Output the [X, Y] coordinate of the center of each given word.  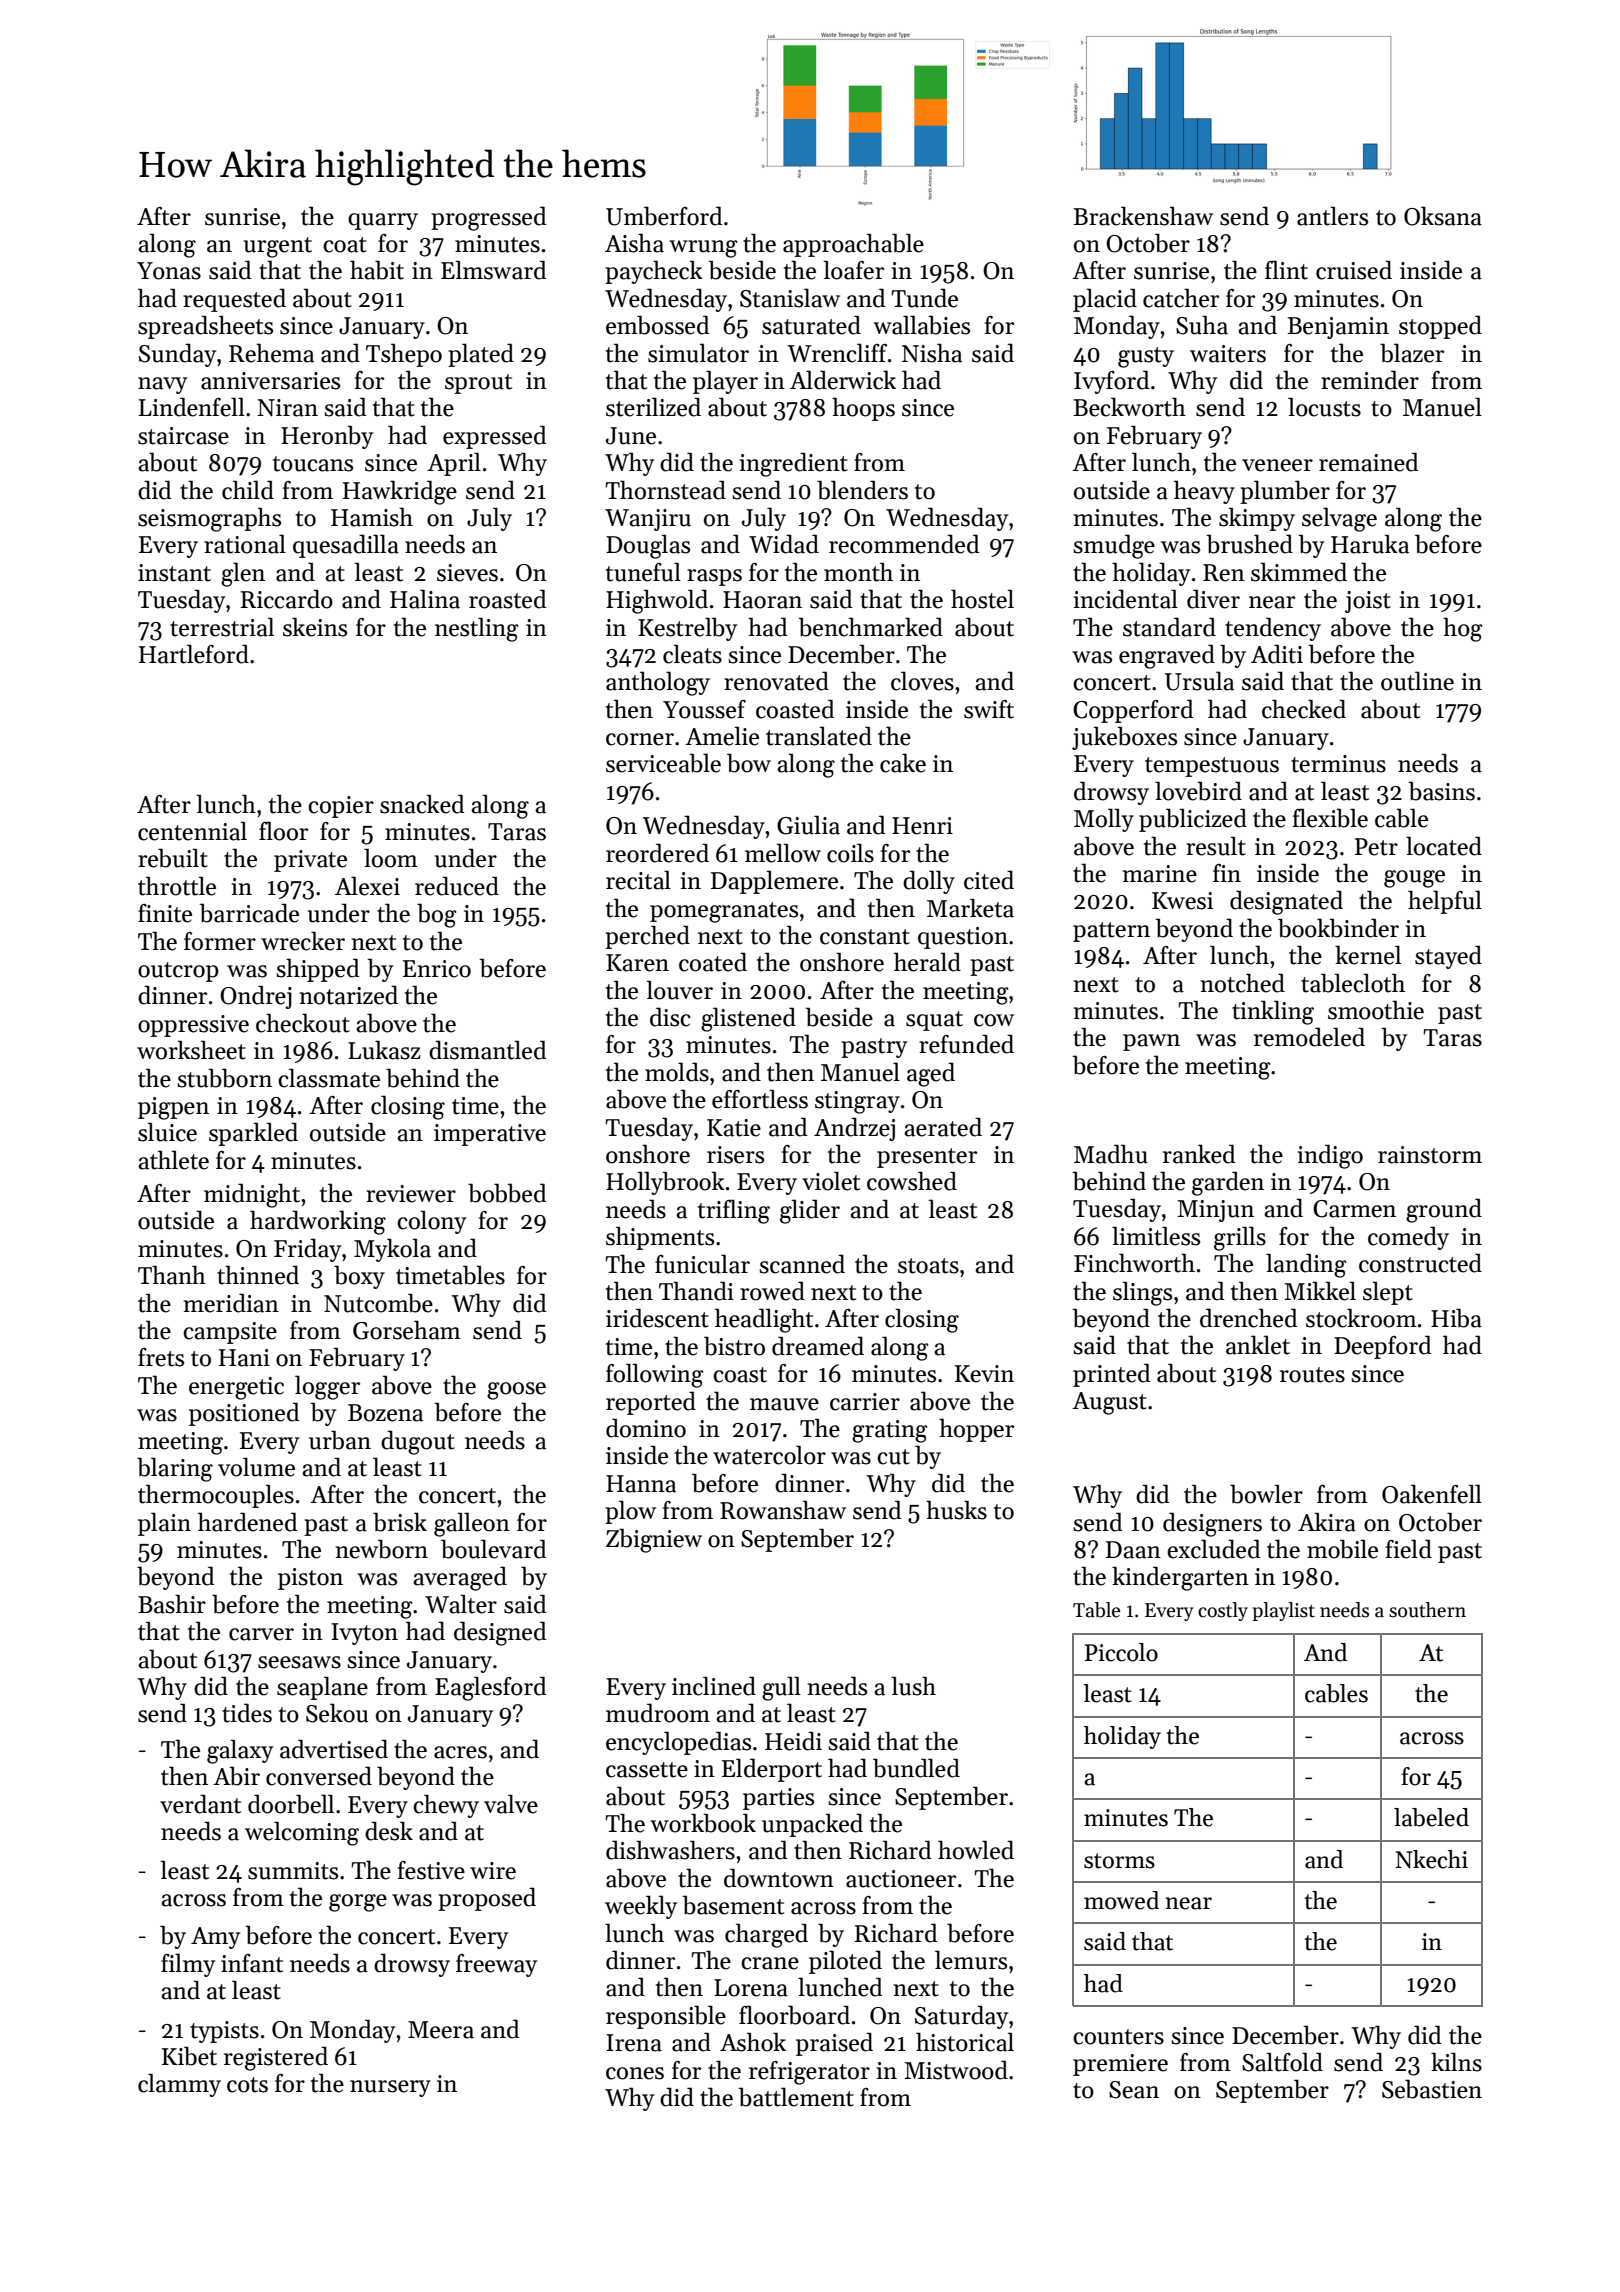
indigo [1330, 1156]
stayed [1448, 957]
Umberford [664, 216]
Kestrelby [687, 629]
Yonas [169, 271]
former [220, 941]
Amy [215, 1938]
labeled [1431, 1817]
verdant [200, 1804]
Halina [425, 599]
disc [670, 1017]
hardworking [318, 1222]
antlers [1332, 216]
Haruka [1370, 544]
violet [831, 1181]
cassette [647, 1770]
